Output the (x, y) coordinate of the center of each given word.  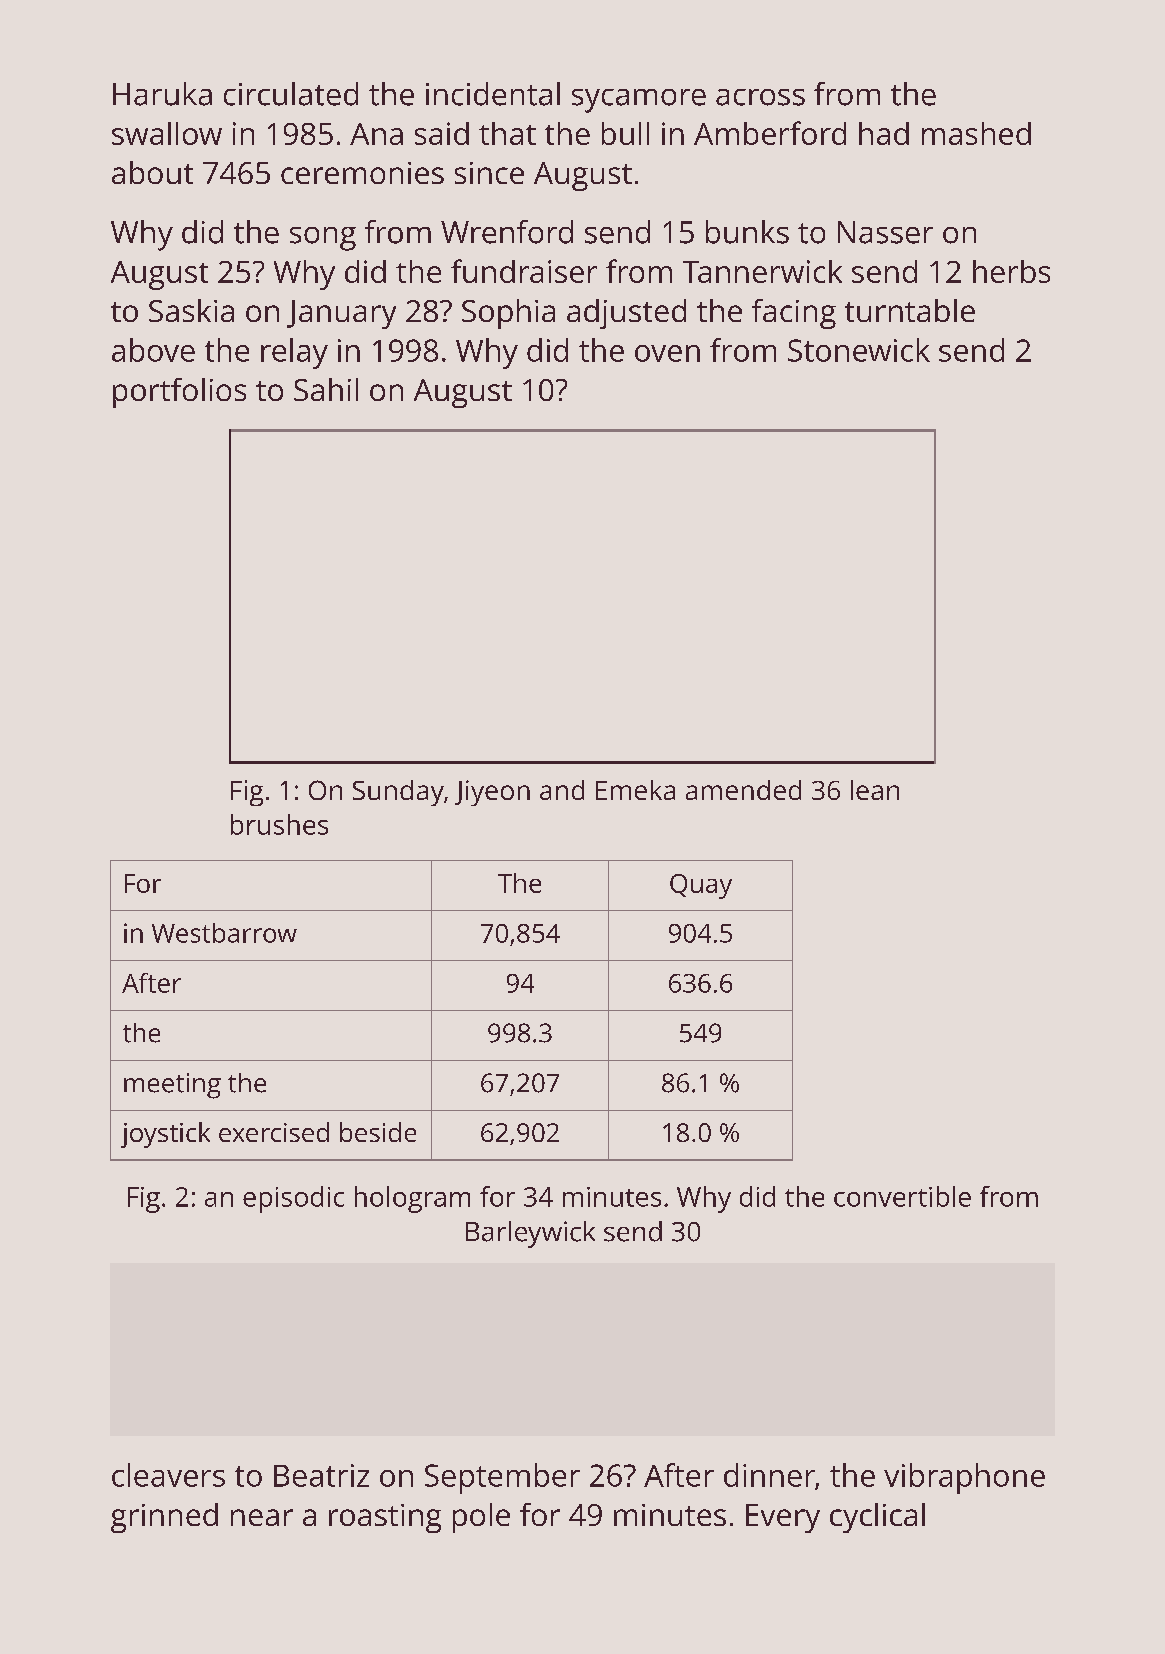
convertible (902, 1196)
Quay (701, 886)
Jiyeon (492, 793)
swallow (167, 133)
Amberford (770, 133)
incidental (493, 94)
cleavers (168, 1475)
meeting (172, 1086)
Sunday (398, 793)
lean (875, 790)
